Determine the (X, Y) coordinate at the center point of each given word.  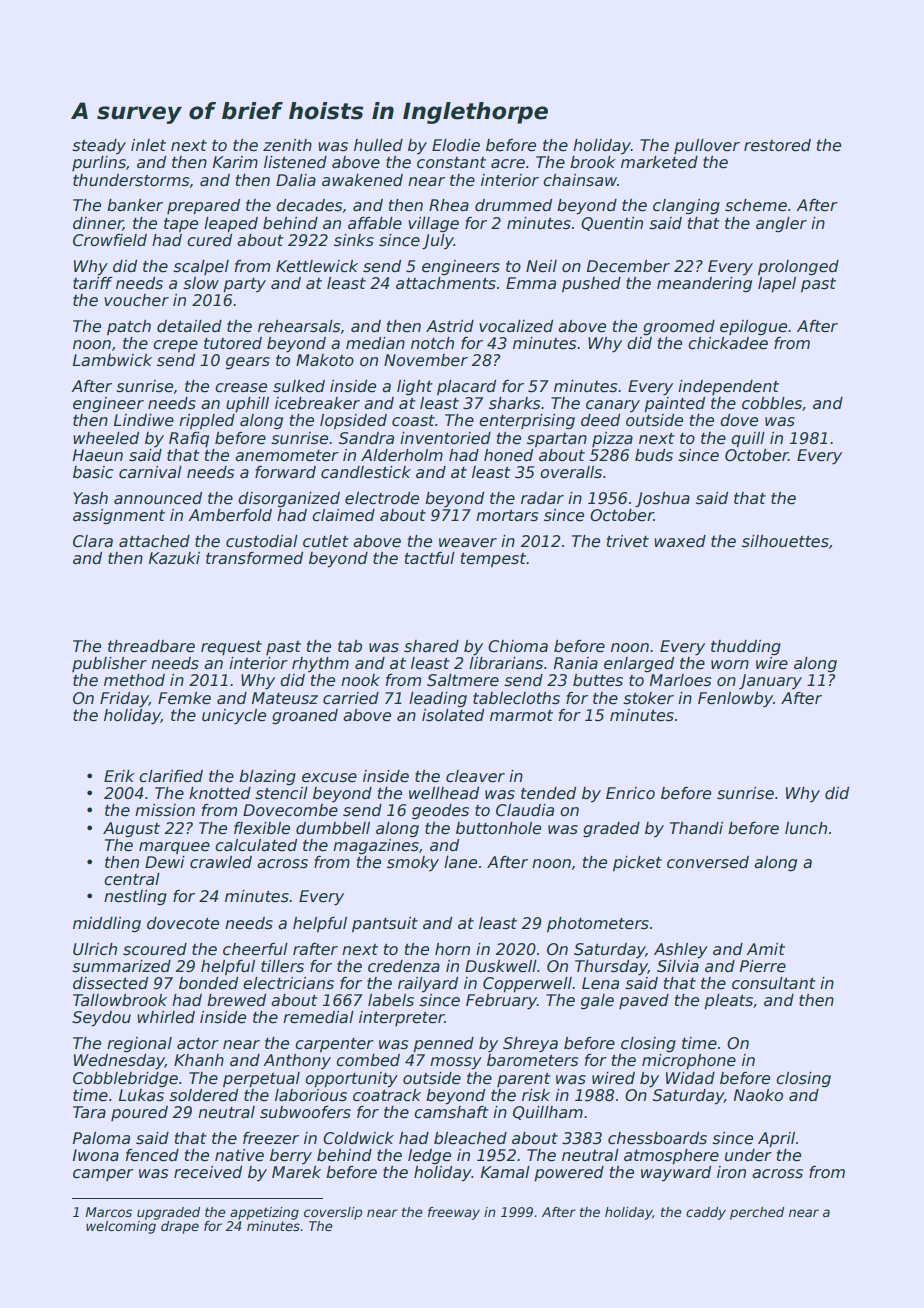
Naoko (758, 1095)
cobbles (772, 403)
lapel (777, 284)
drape (180, 1227)
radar (542, 498)
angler (781, 224)
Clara (93, 541)
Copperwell (527, 984)
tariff (92, 283)
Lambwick (112, 360)
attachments (446, 283)
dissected (110, 983)
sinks (354, 240)
